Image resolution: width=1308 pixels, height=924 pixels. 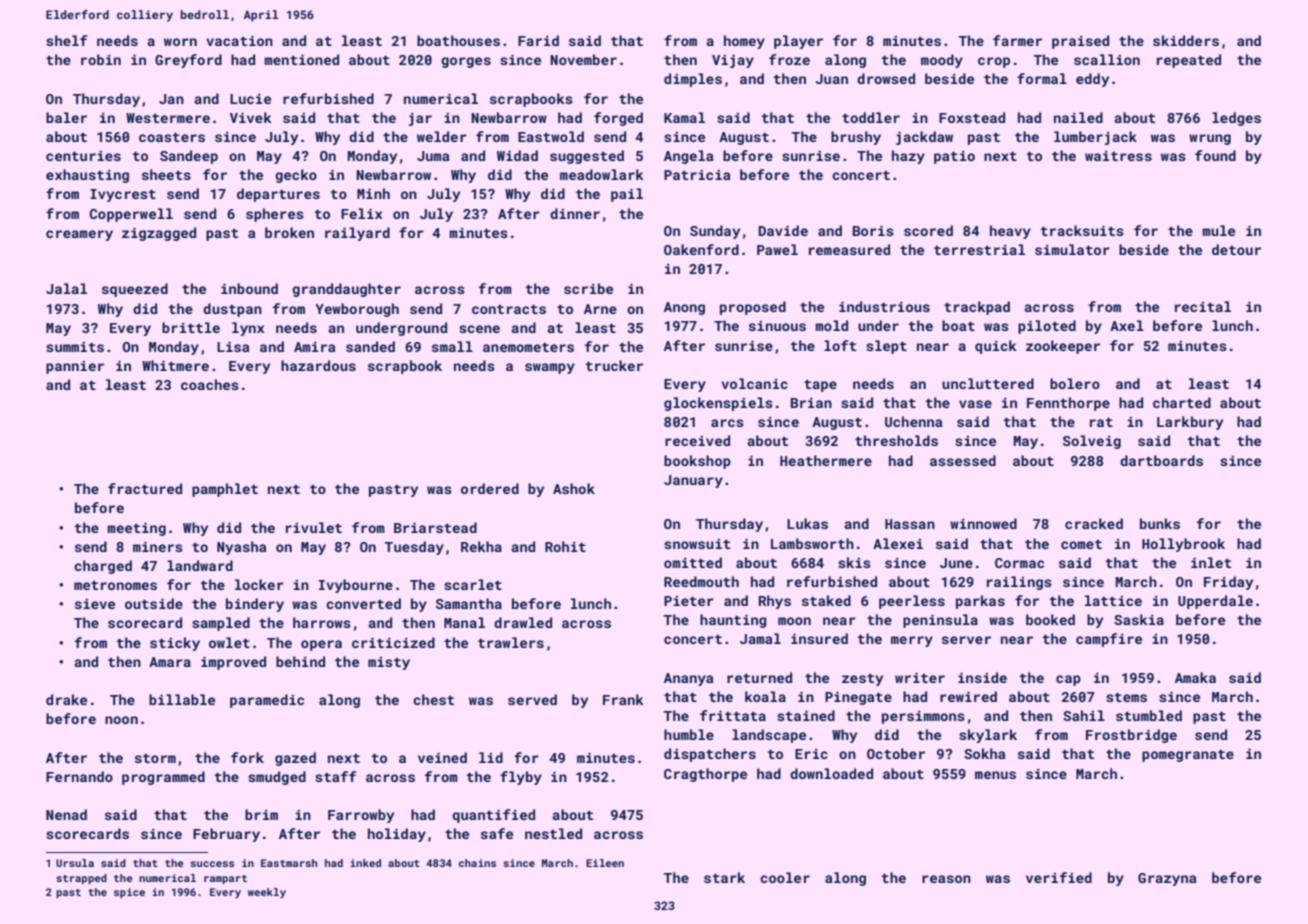 What do you see at coordinates (1218, 230) in the page?
I see `mule` at bounding box center [1218, 230].
